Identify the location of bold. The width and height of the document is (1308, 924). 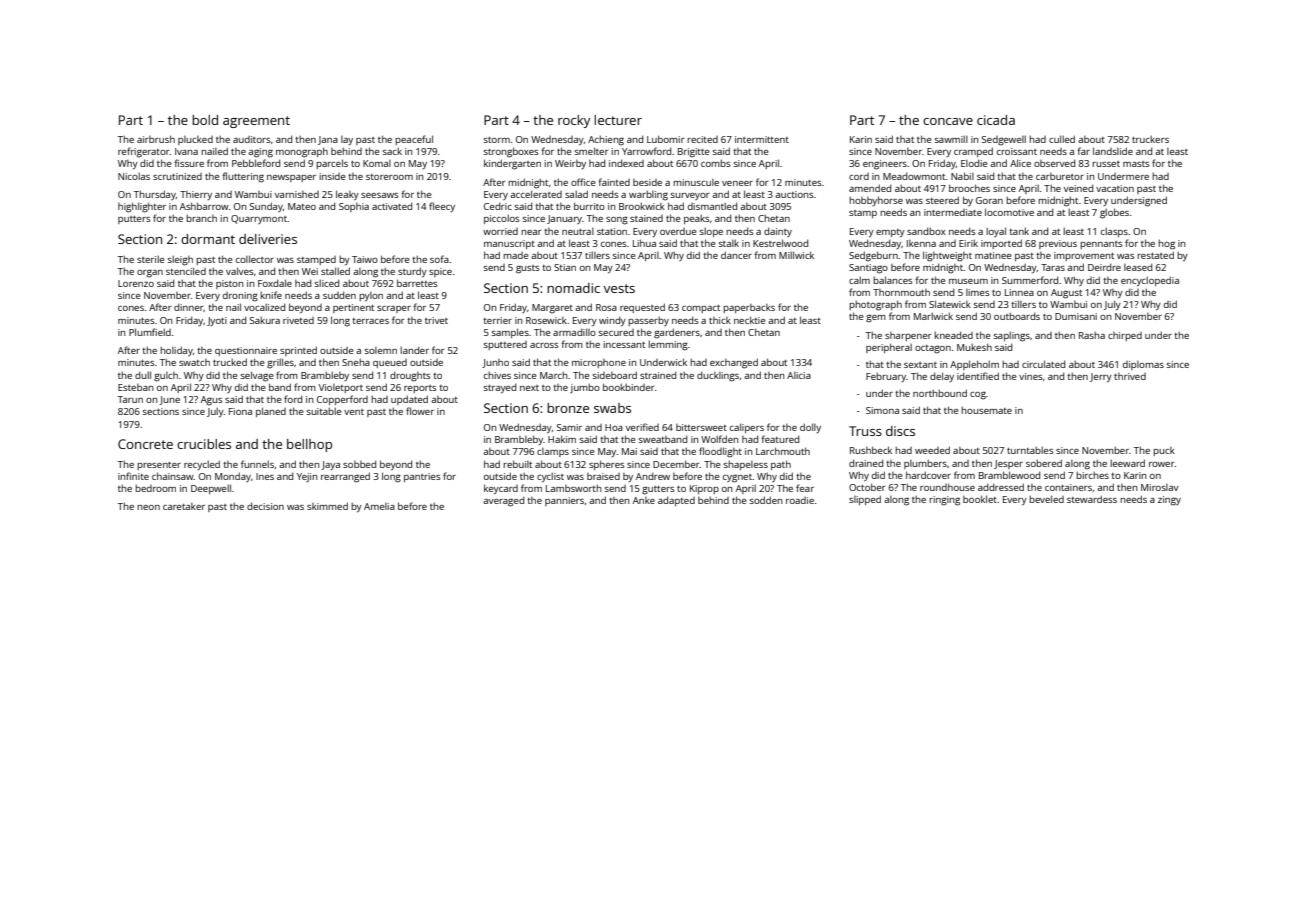
(205, 120).
